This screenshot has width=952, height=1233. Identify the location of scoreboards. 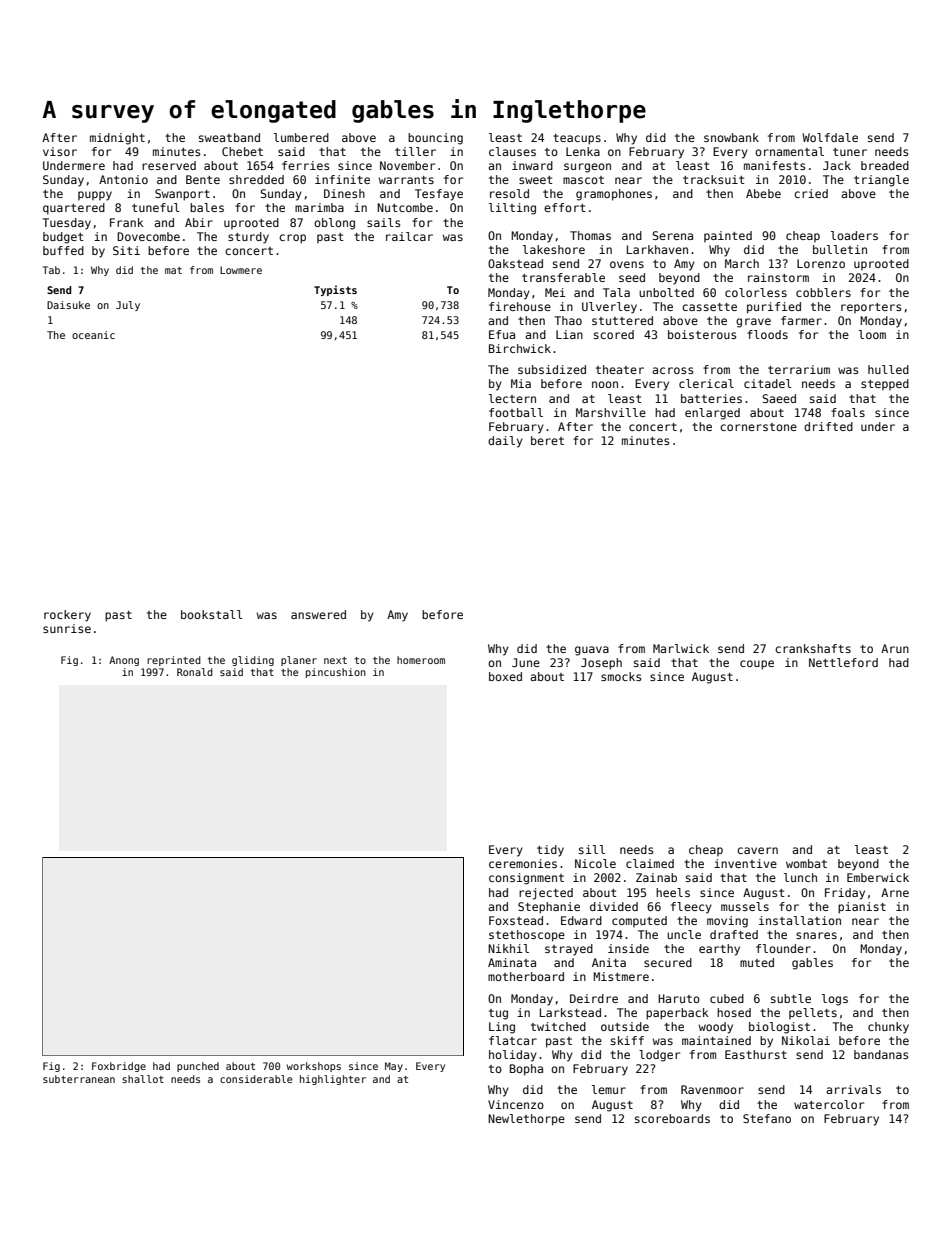
(672, 1118).
